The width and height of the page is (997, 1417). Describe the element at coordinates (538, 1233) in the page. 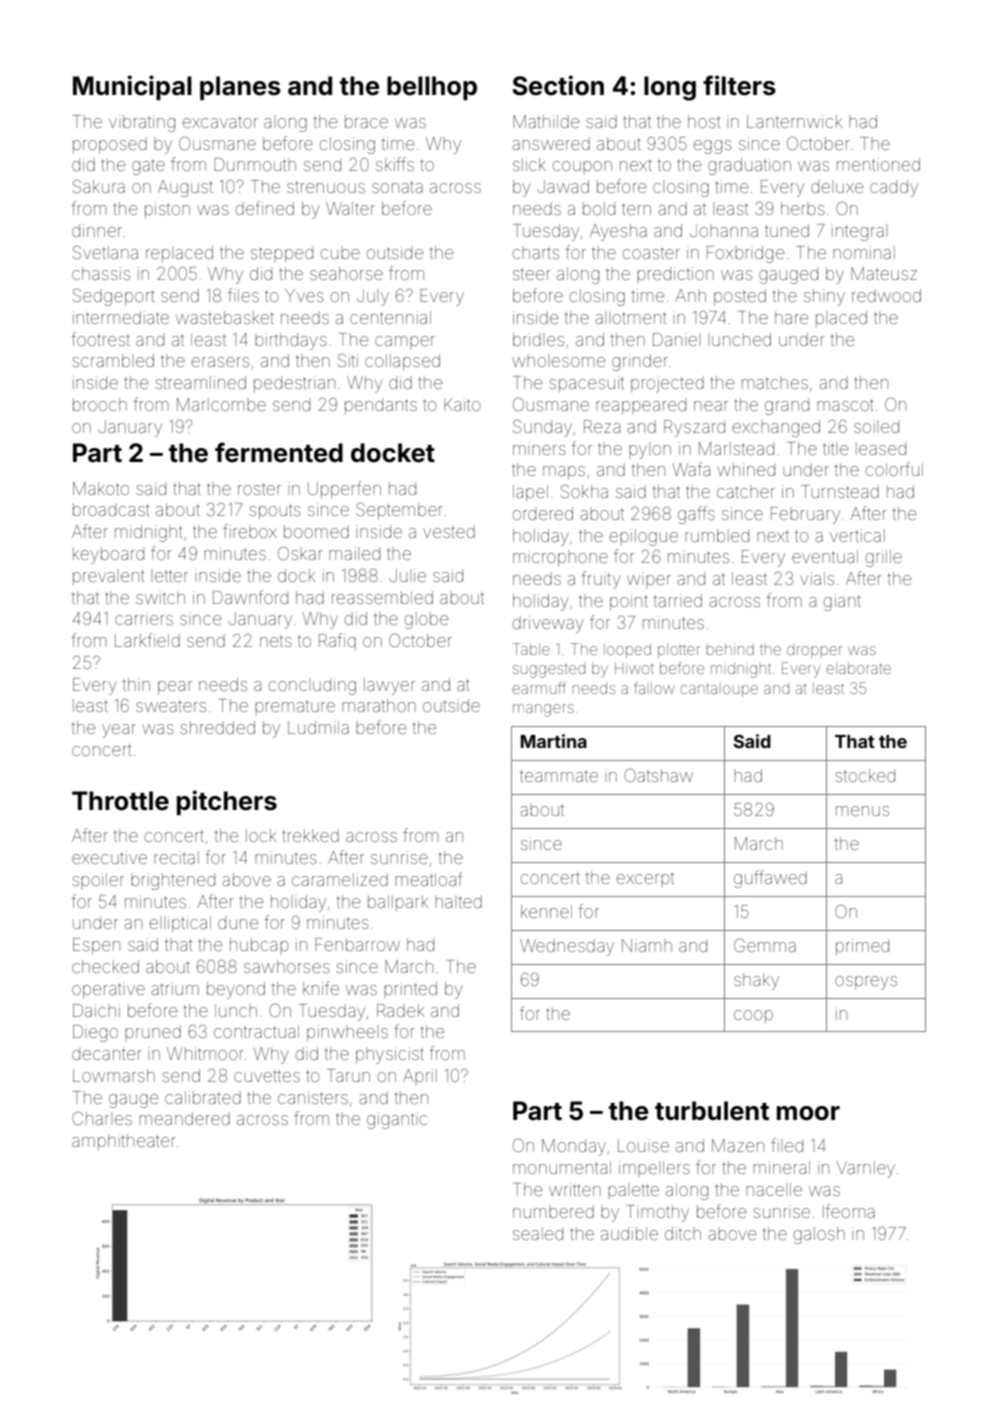

I see `sealed` at that location.
